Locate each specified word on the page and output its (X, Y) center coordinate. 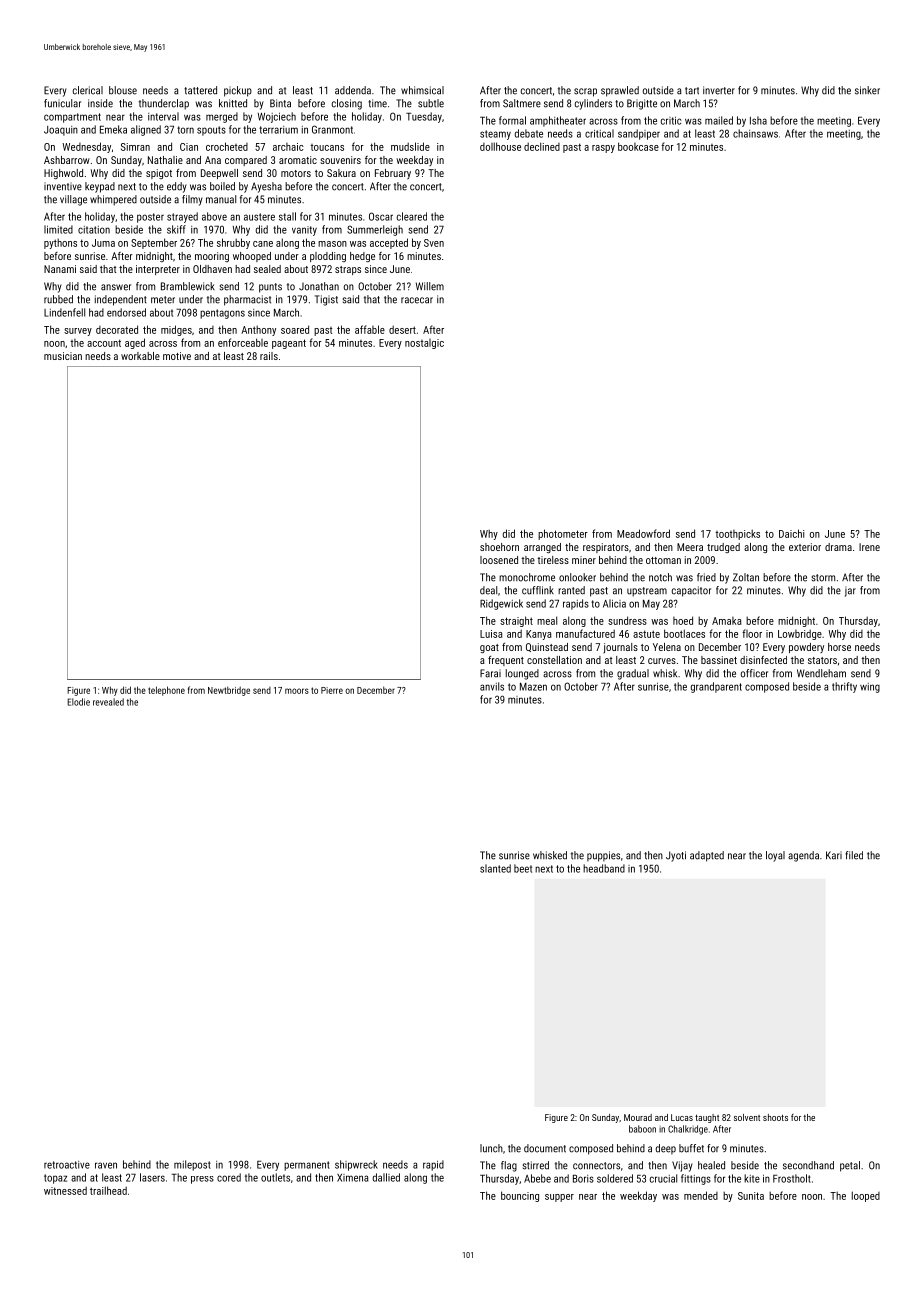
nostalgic (424, 344)
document (545, 1148)
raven (106, 1165)
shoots (775, 1117)
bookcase (638, 146)
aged (135, 343)
